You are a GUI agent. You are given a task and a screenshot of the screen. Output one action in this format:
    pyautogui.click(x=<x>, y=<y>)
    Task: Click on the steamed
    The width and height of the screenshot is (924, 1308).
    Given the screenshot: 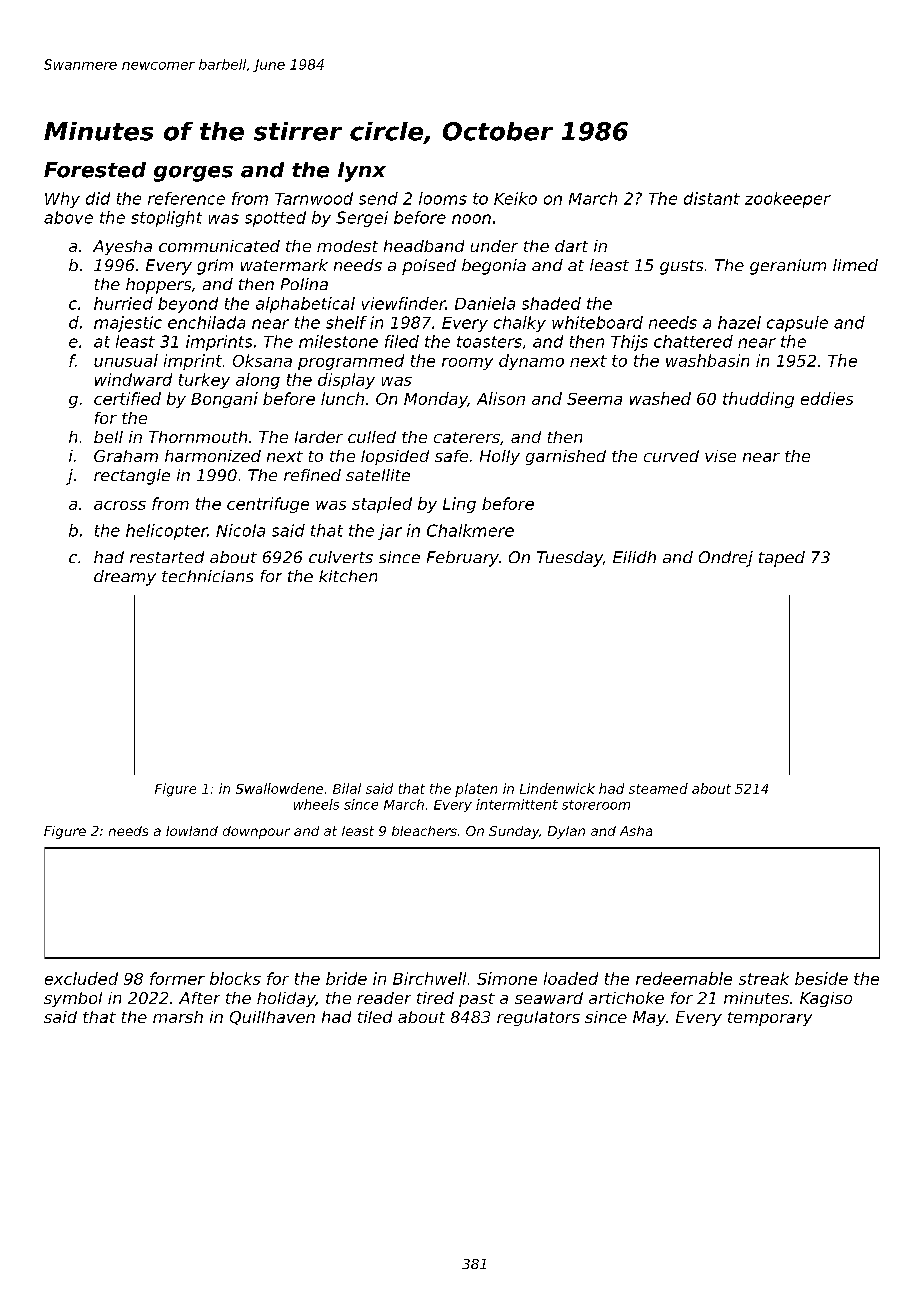 What is the action you would take?
    pyautogui.click(x=658, y=788)
